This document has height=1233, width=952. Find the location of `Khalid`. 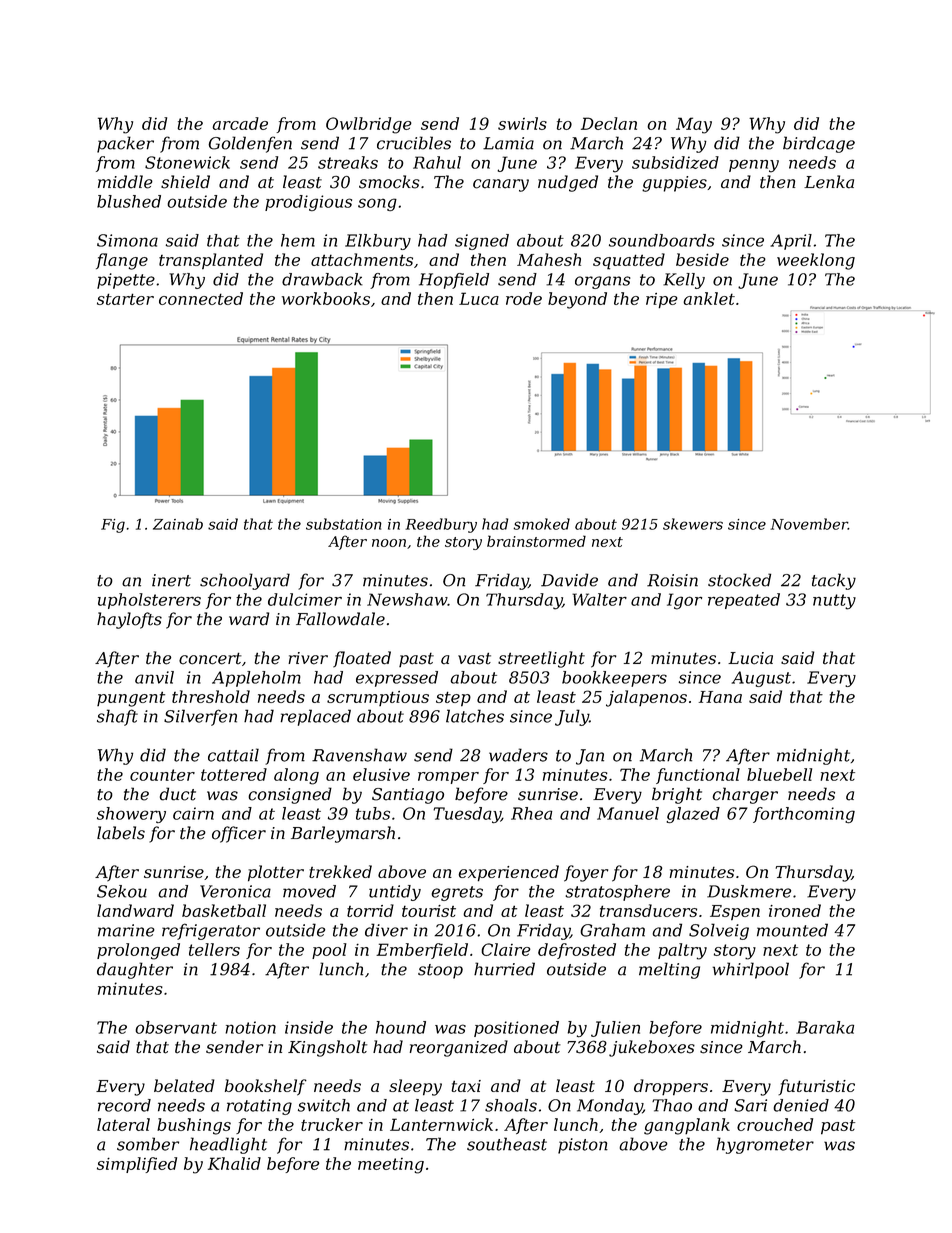

Khalid is located at coordinates (234, 1163).
